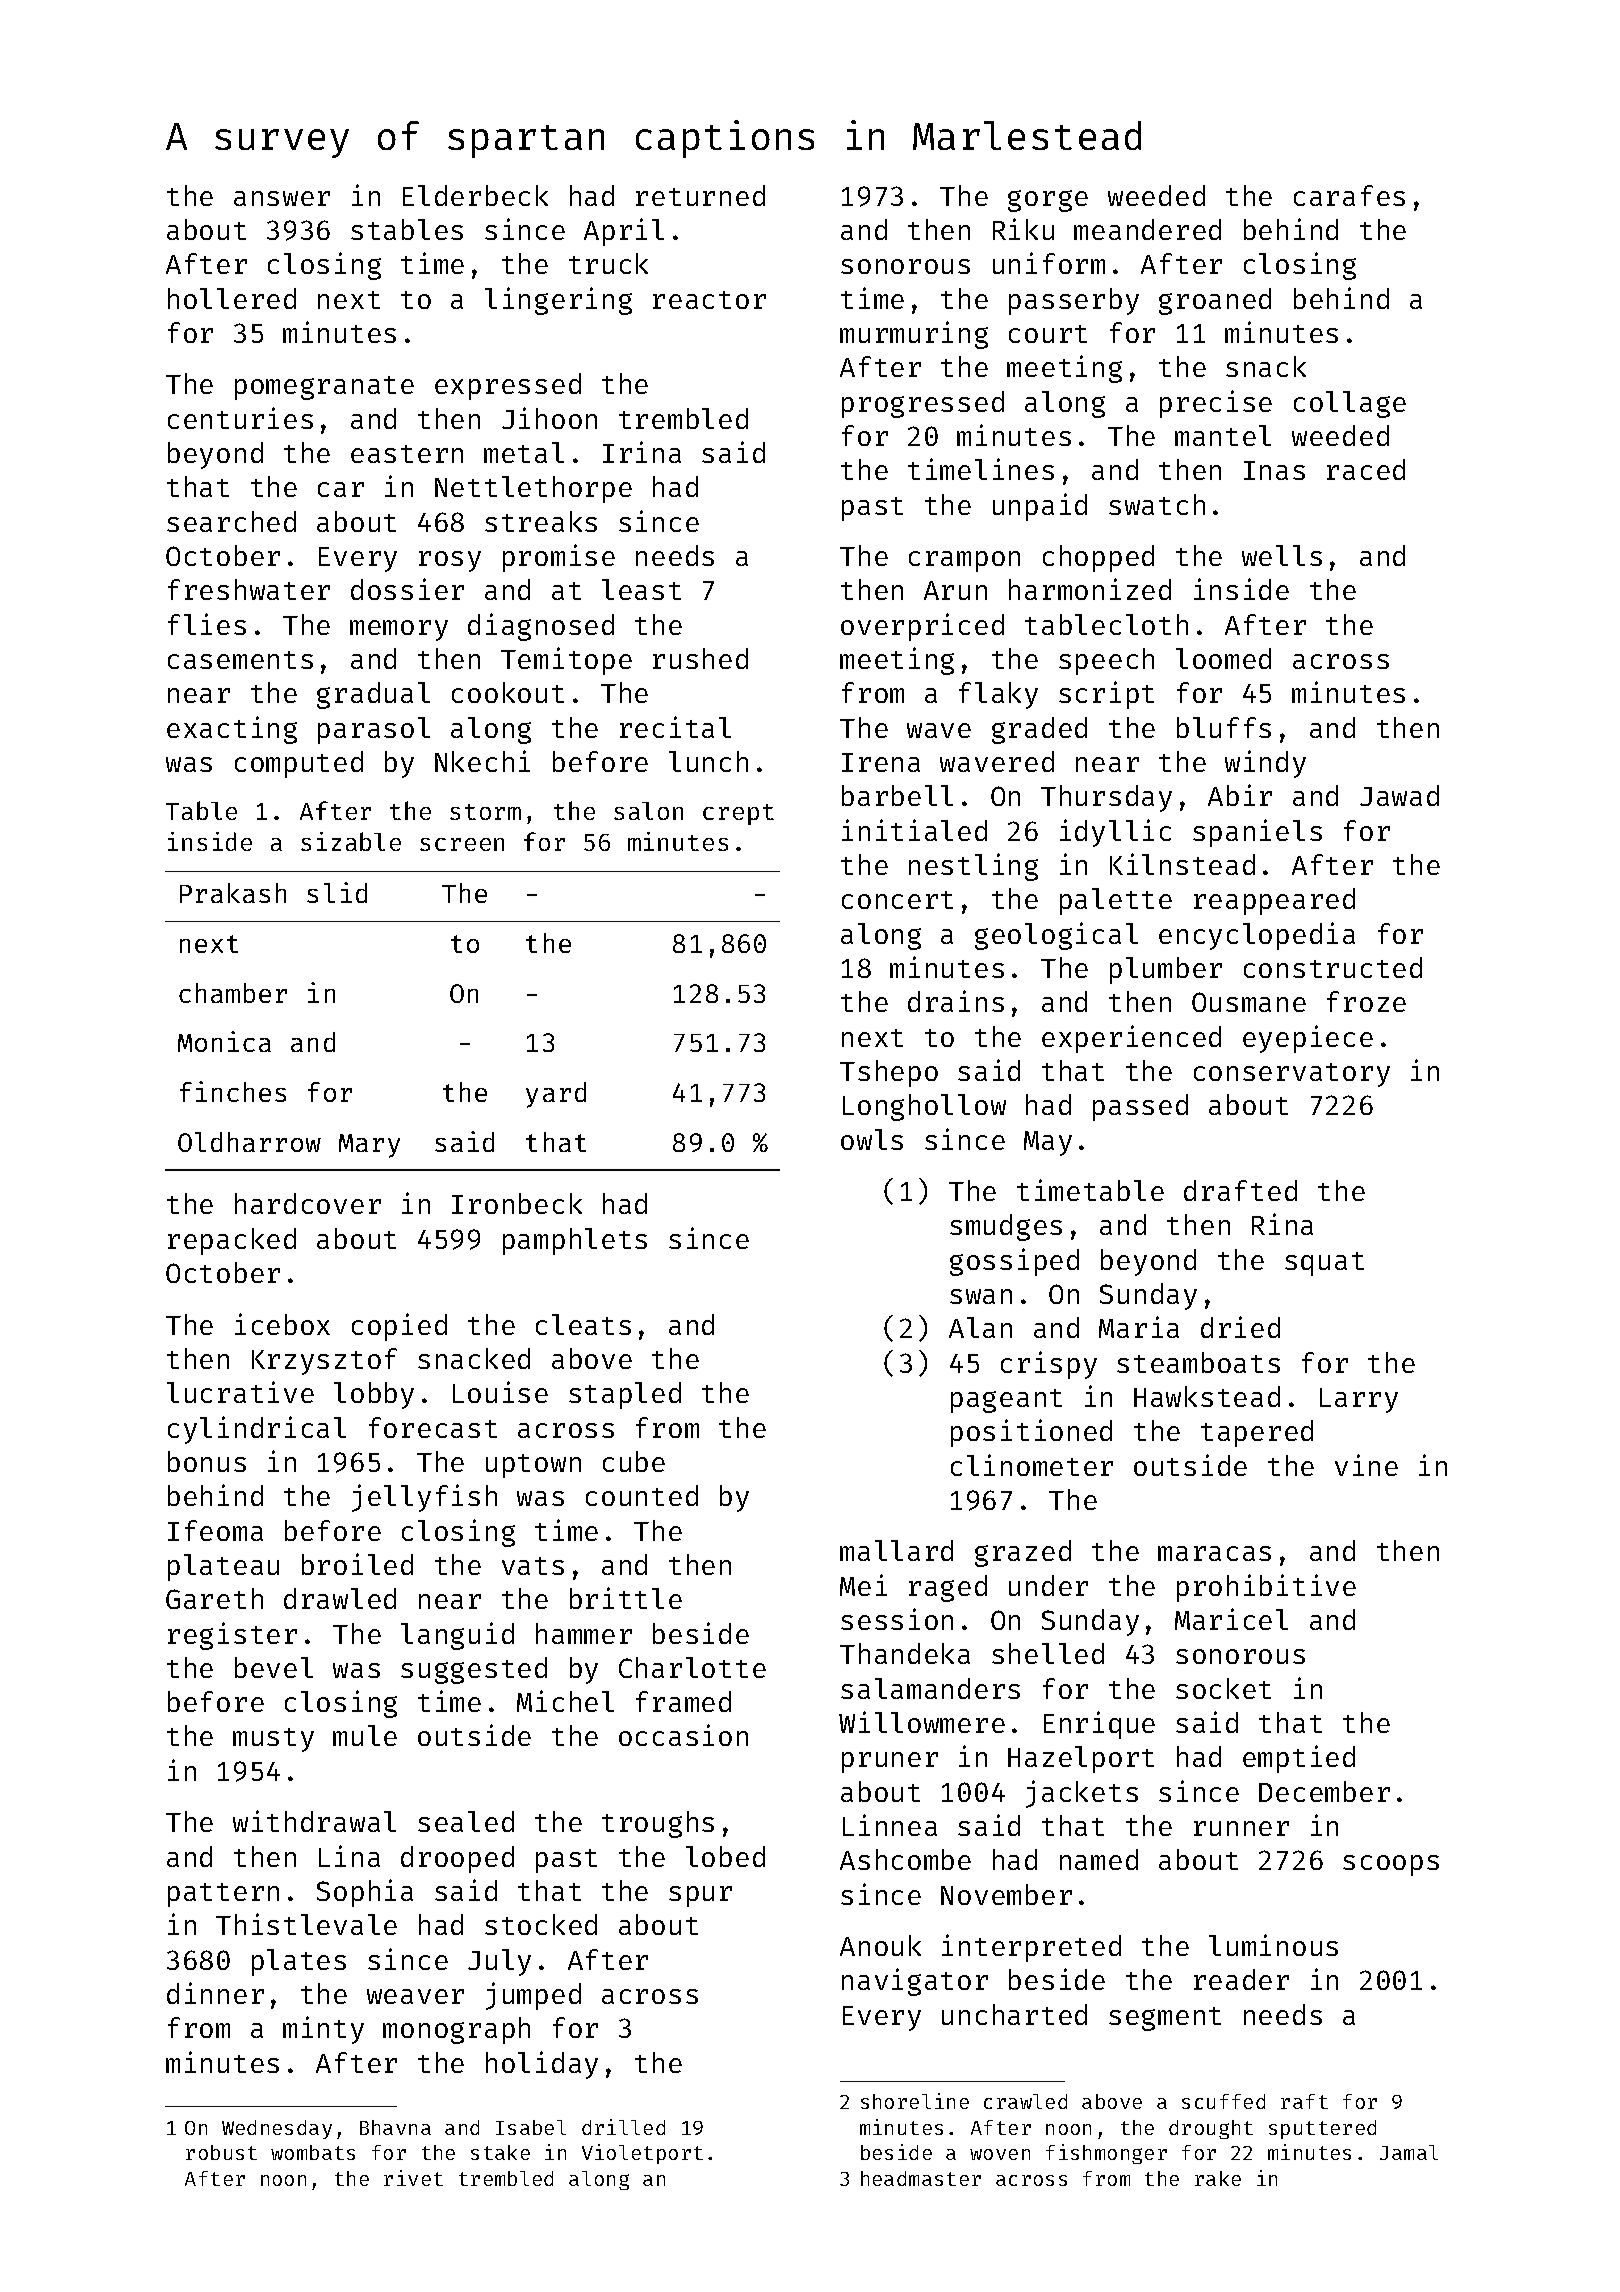 This screenshot has height=2292, width=1620. I want to click on carafes, so click(1349, 195).
